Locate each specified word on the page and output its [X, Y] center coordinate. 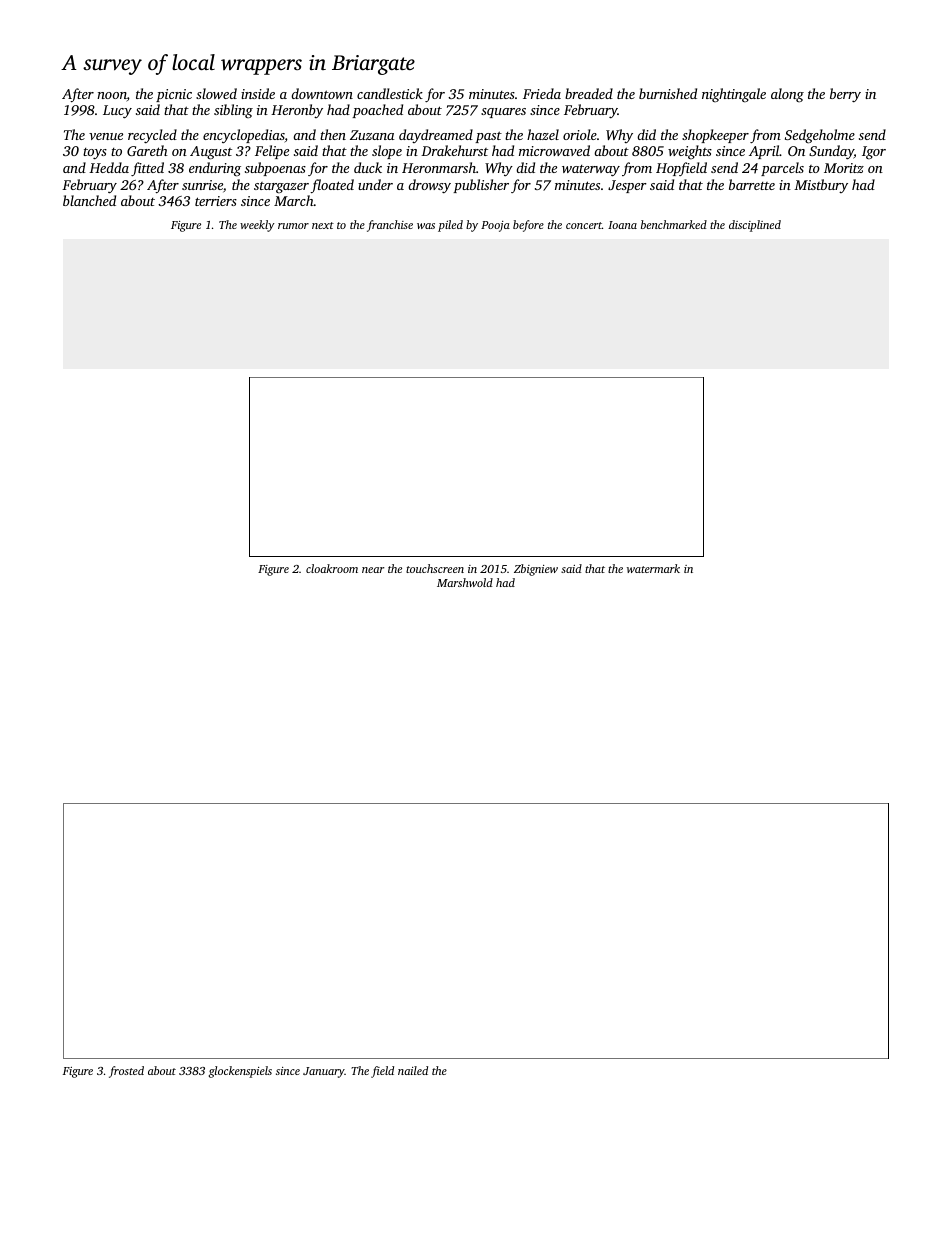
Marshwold [465, 582]
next [323, 225]
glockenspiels [240, 1072]
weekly [257, 226]
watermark [653, 568]
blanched [89, 200]
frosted [126, 1072]
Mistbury [821, 186]
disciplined [755, 226]
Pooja [495, 226]
